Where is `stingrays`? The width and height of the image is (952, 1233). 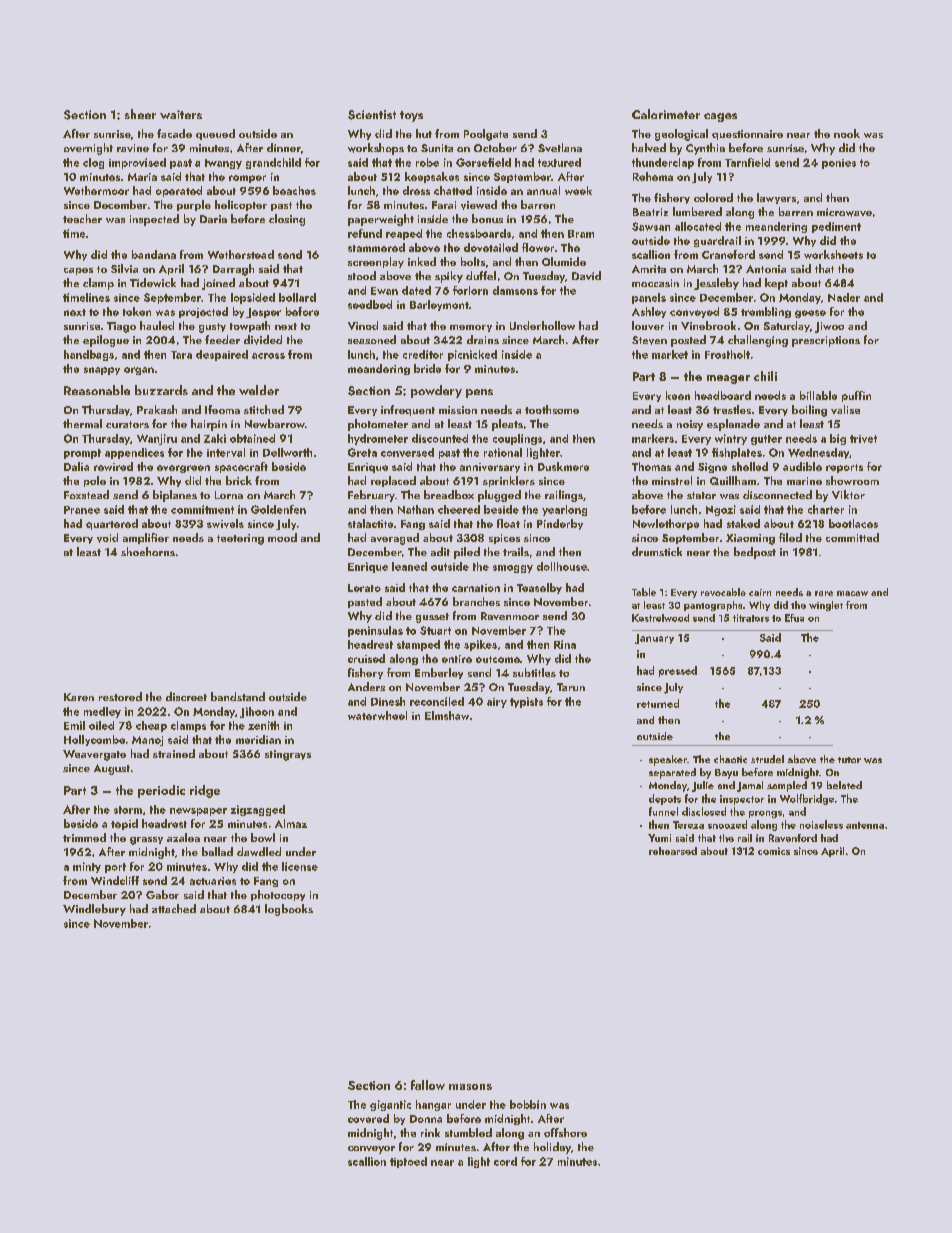 stingrays is located at coordinates (288, 755).
